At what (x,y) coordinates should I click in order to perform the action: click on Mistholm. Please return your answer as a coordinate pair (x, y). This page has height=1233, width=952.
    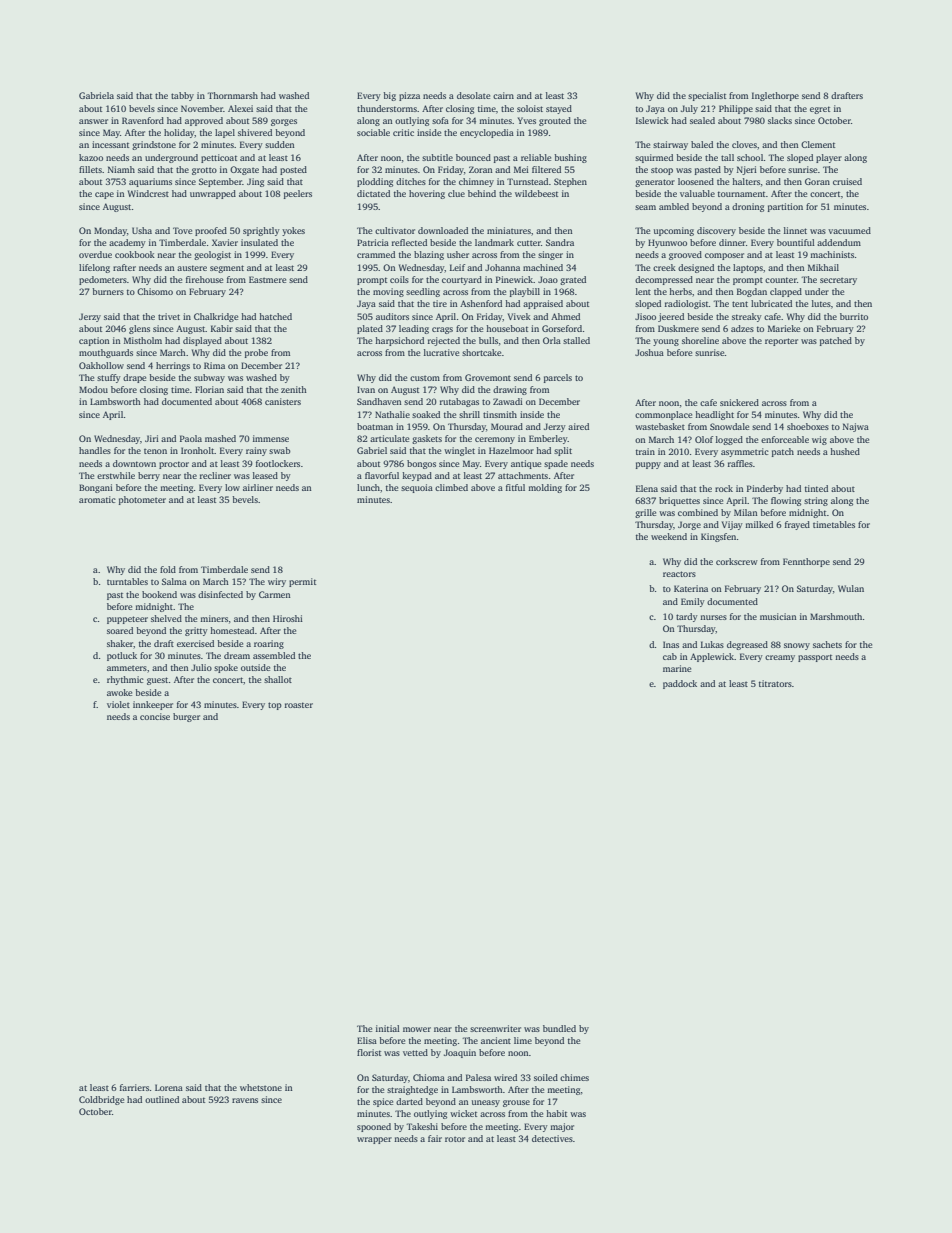
    Looking at the image, I should click on (143, 340).
